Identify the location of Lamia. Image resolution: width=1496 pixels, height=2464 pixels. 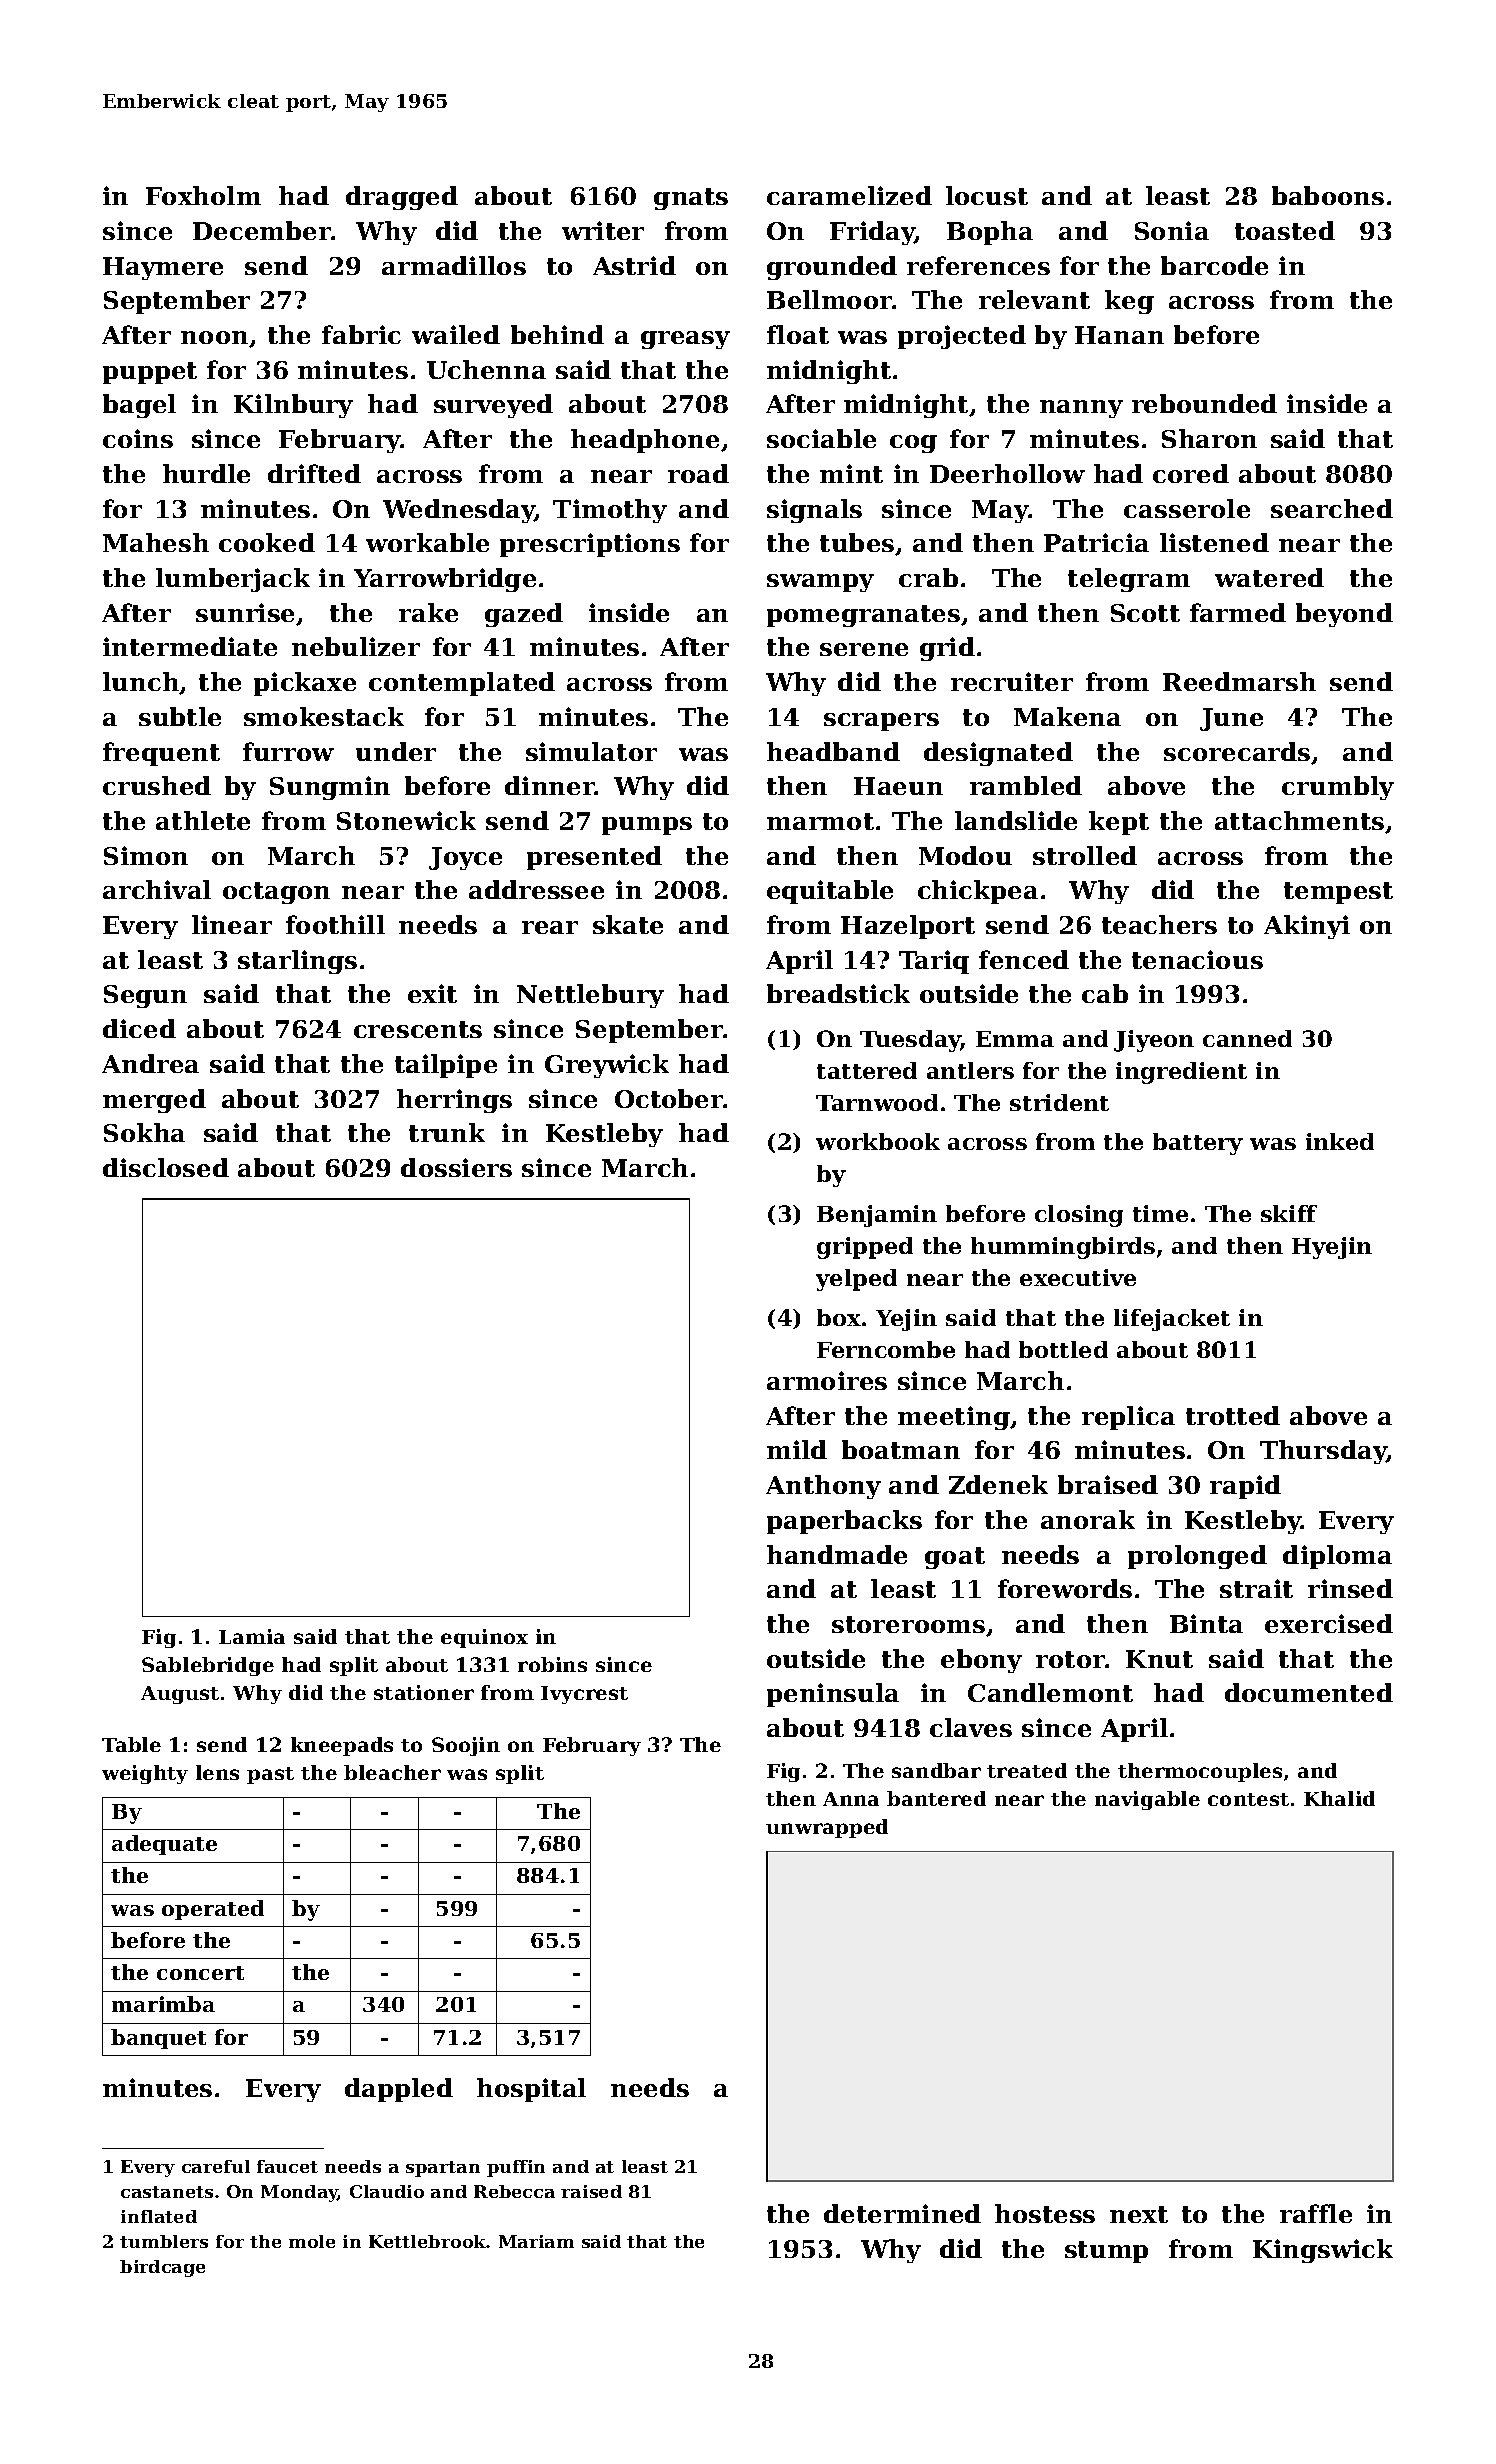
(252, 1636).
